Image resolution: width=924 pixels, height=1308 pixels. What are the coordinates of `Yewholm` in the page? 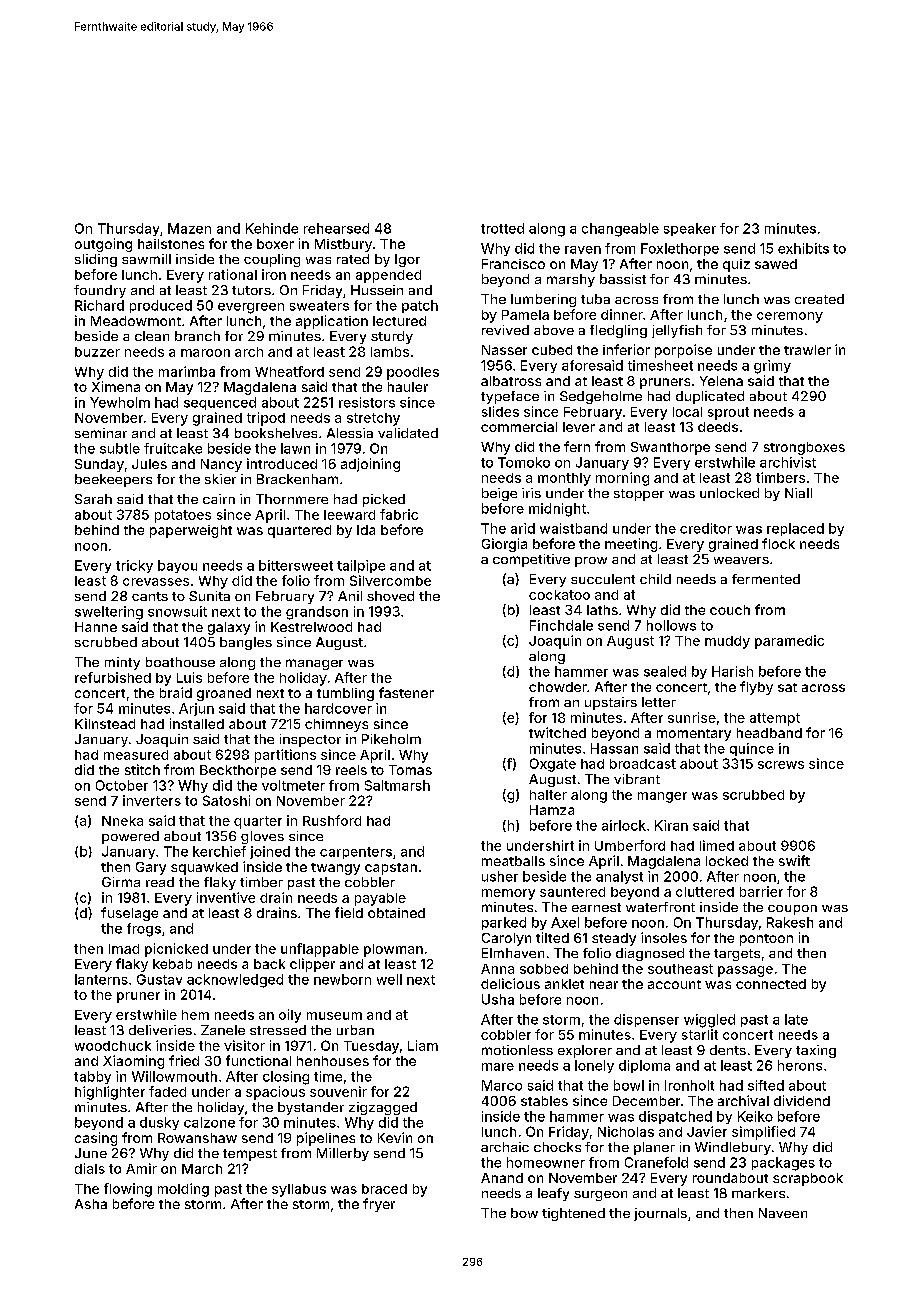 It's located at (120, 402).
